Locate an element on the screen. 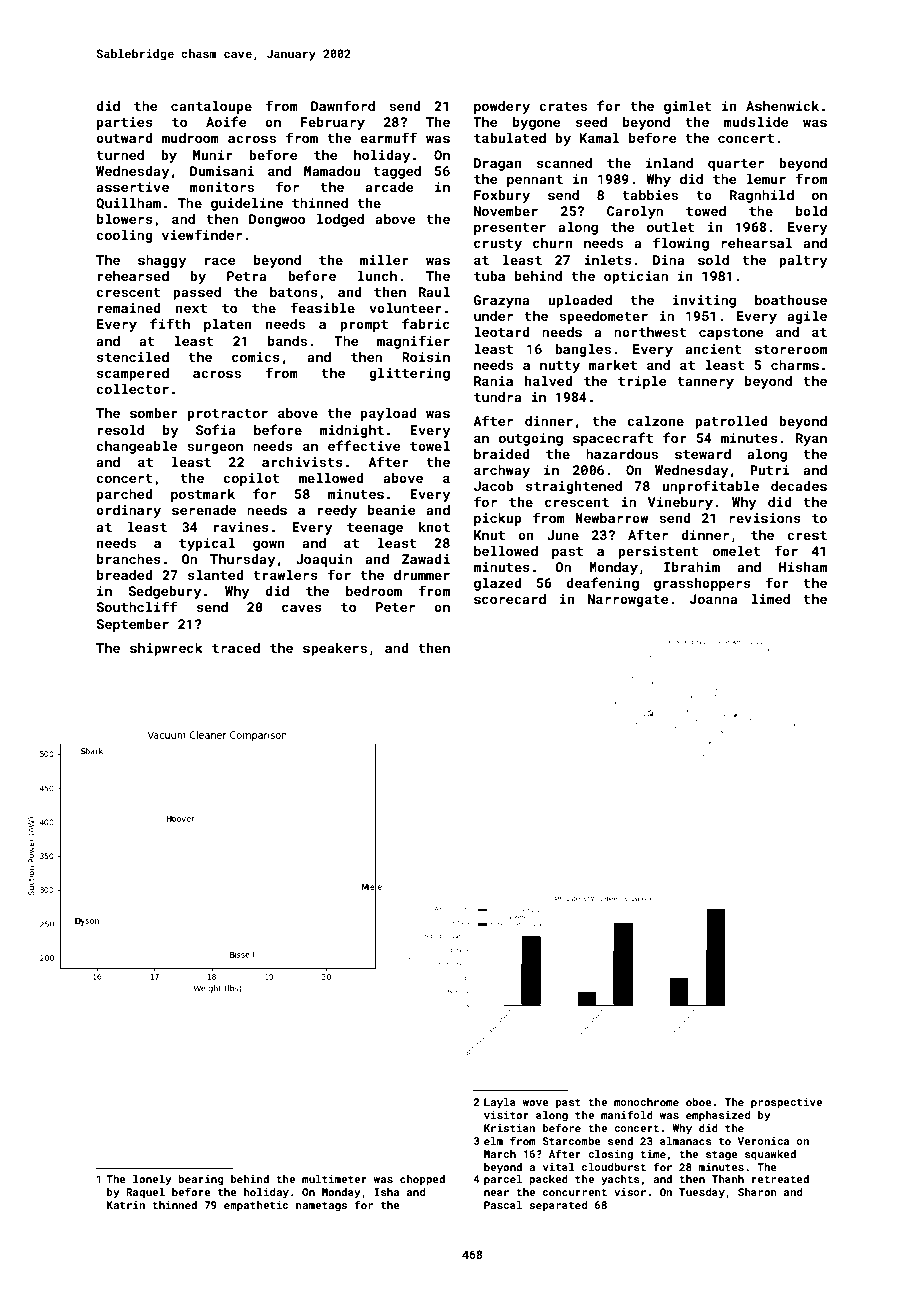 Image resolution: width=924 pixels, height=1308 pixels. remained is located at coordinates (129, 308).
